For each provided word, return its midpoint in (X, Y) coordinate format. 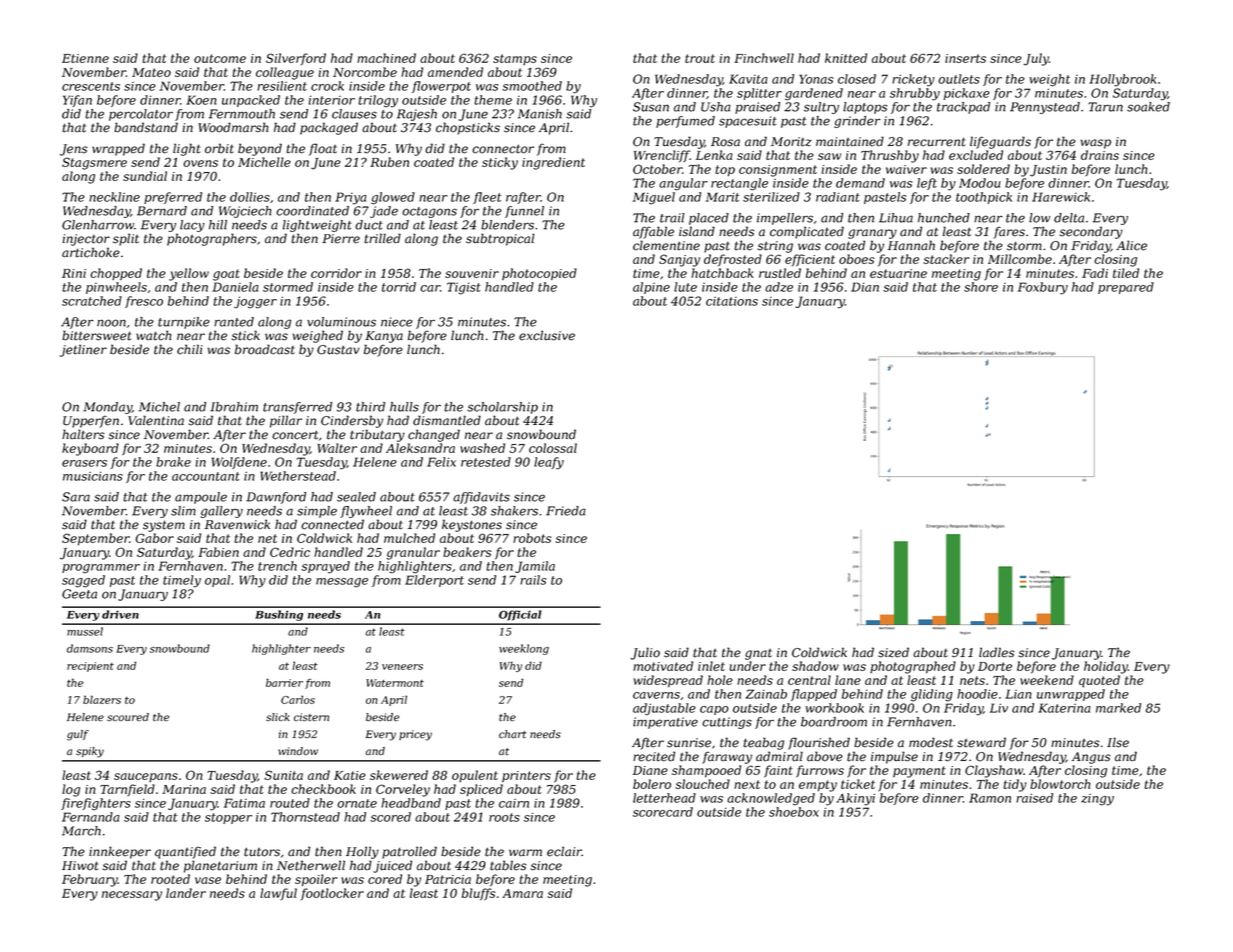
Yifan (77, 101)
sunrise (689, 743)
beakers (467, 552)
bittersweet (96, 335)
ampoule (201, 498)
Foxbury (1043, 288)
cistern (311, 717)
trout (700, 58)
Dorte (995, 666)
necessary (132, 896)
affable (653, 232)
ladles (997, 652)
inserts (965, 58)
